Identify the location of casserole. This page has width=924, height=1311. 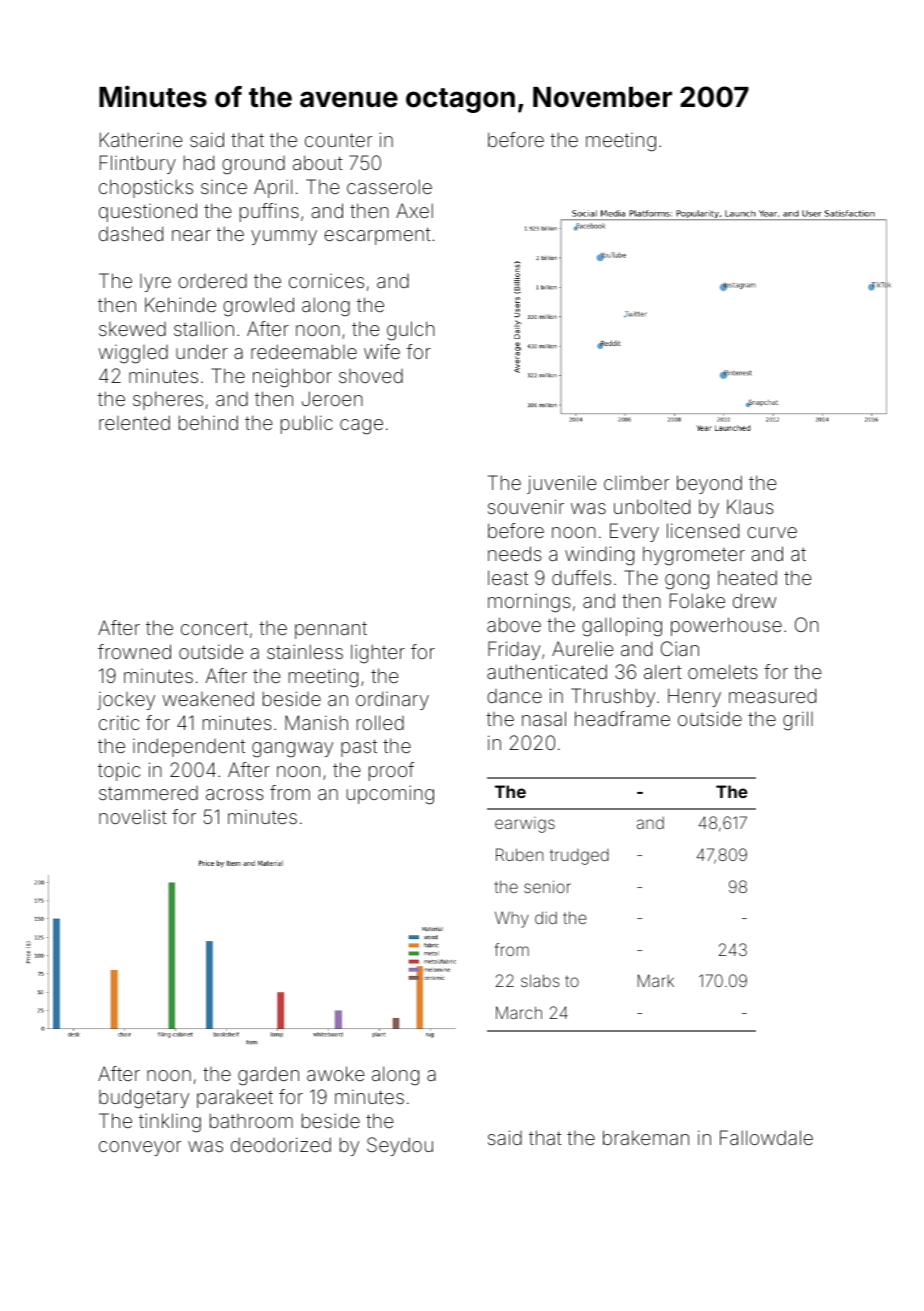
(389, 186).
